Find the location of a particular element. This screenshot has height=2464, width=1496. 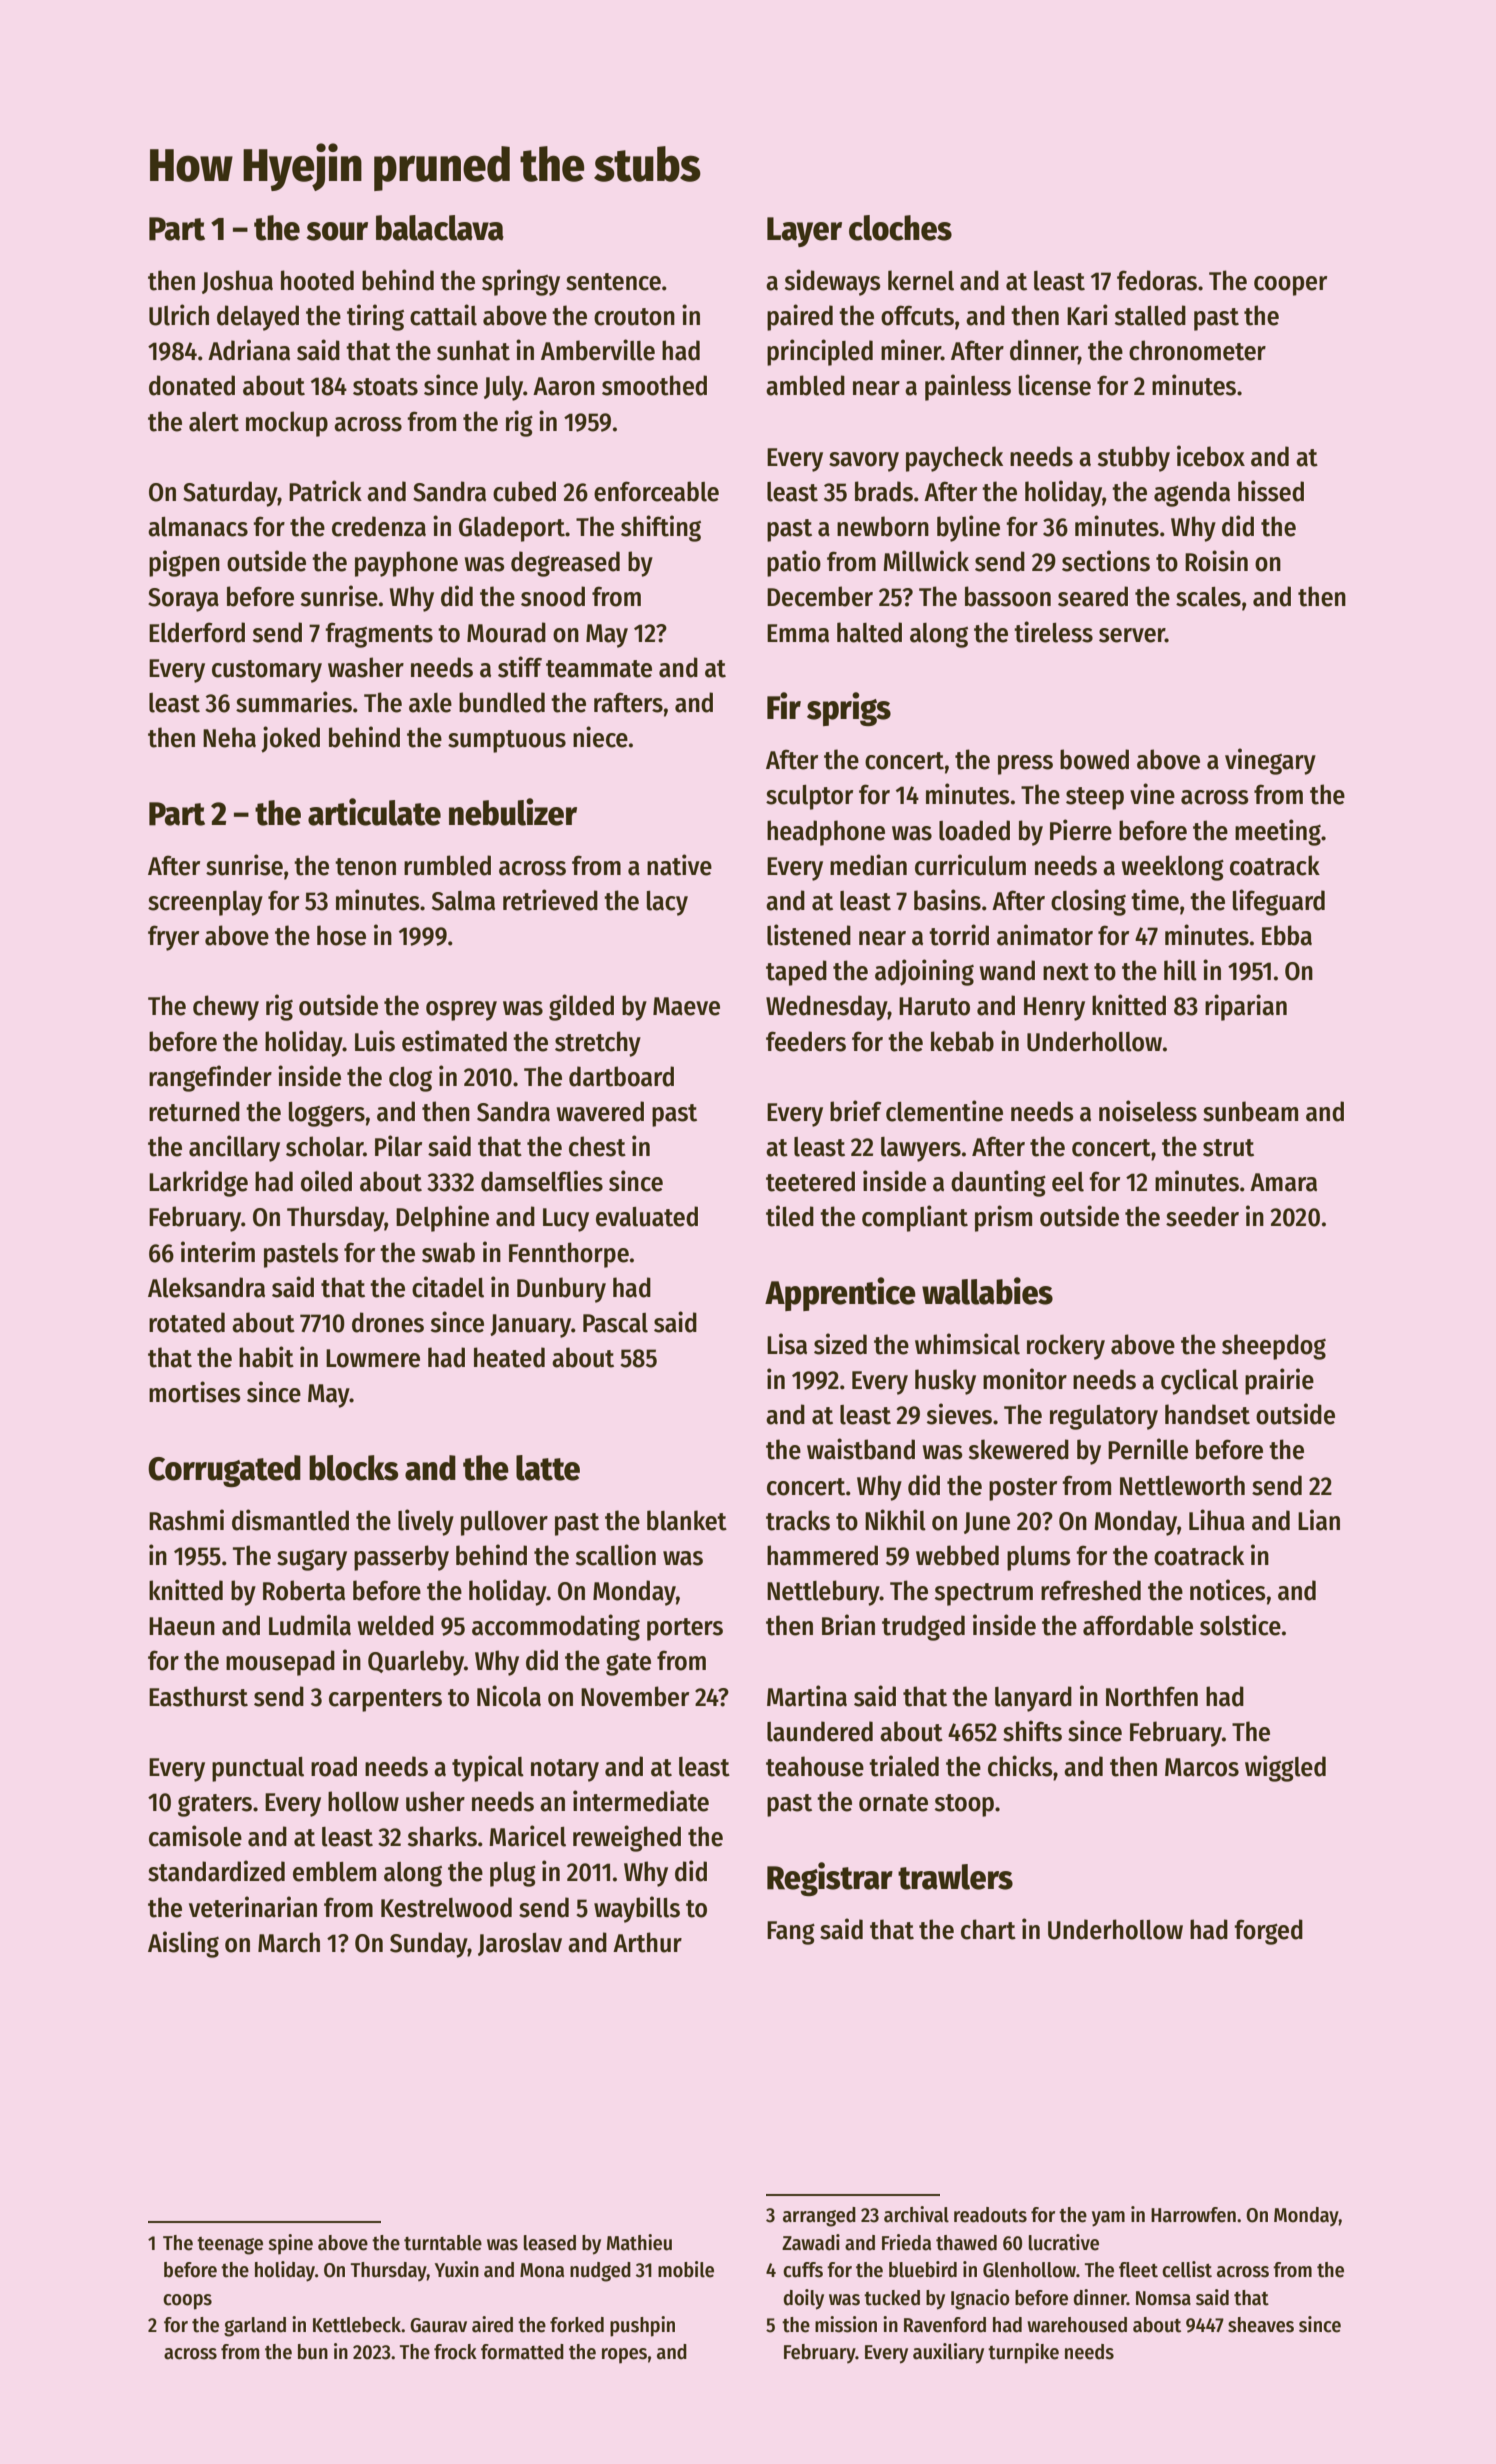

Gladeport is located at coordinates (512, 529).
